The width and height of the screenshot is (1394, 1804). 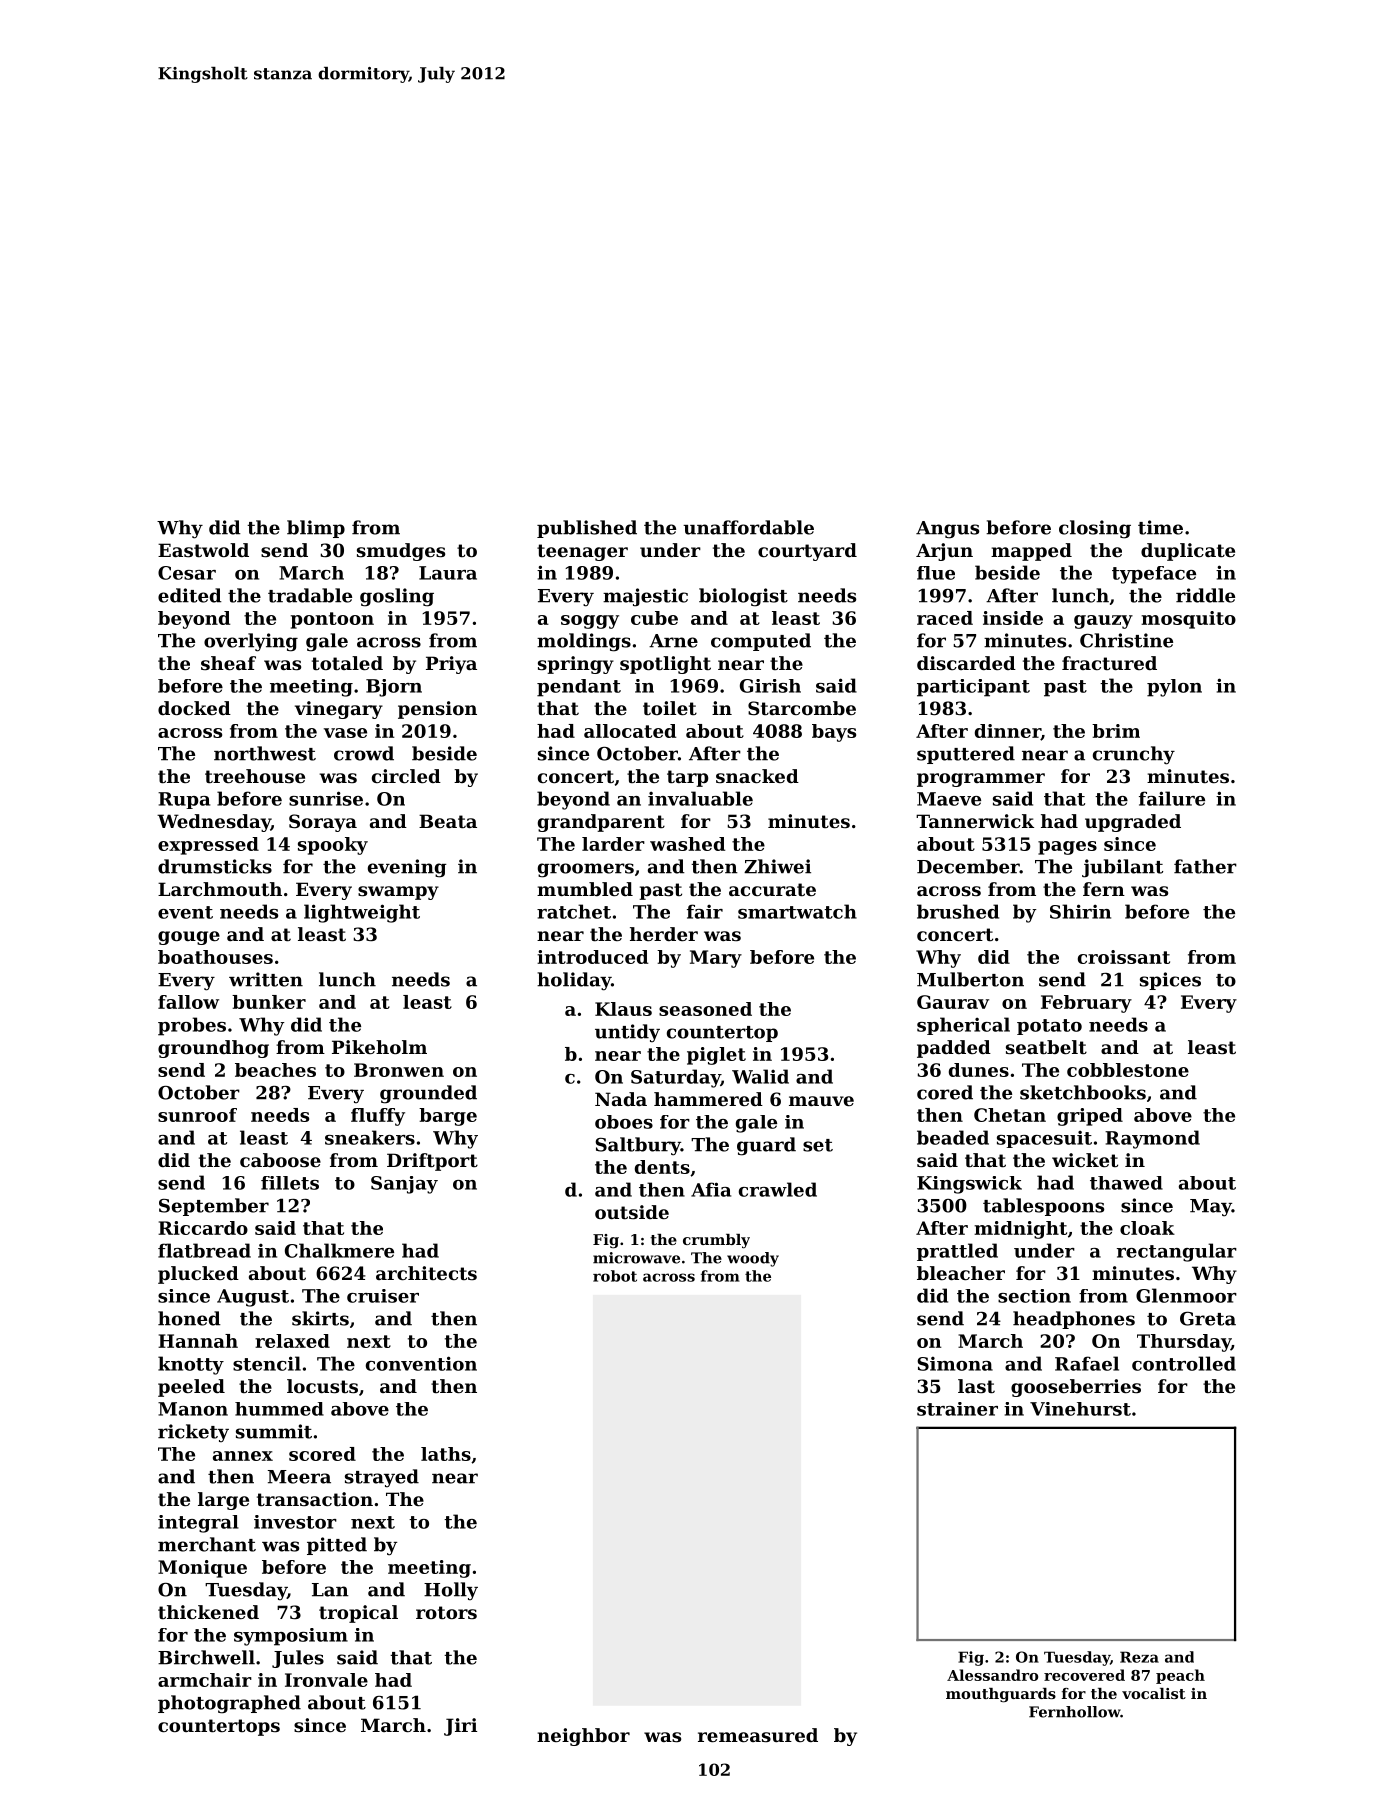 What do you see at coordinates (834, 733) in the screenshot?
I see `bays` at bounding box center [834, 733].
